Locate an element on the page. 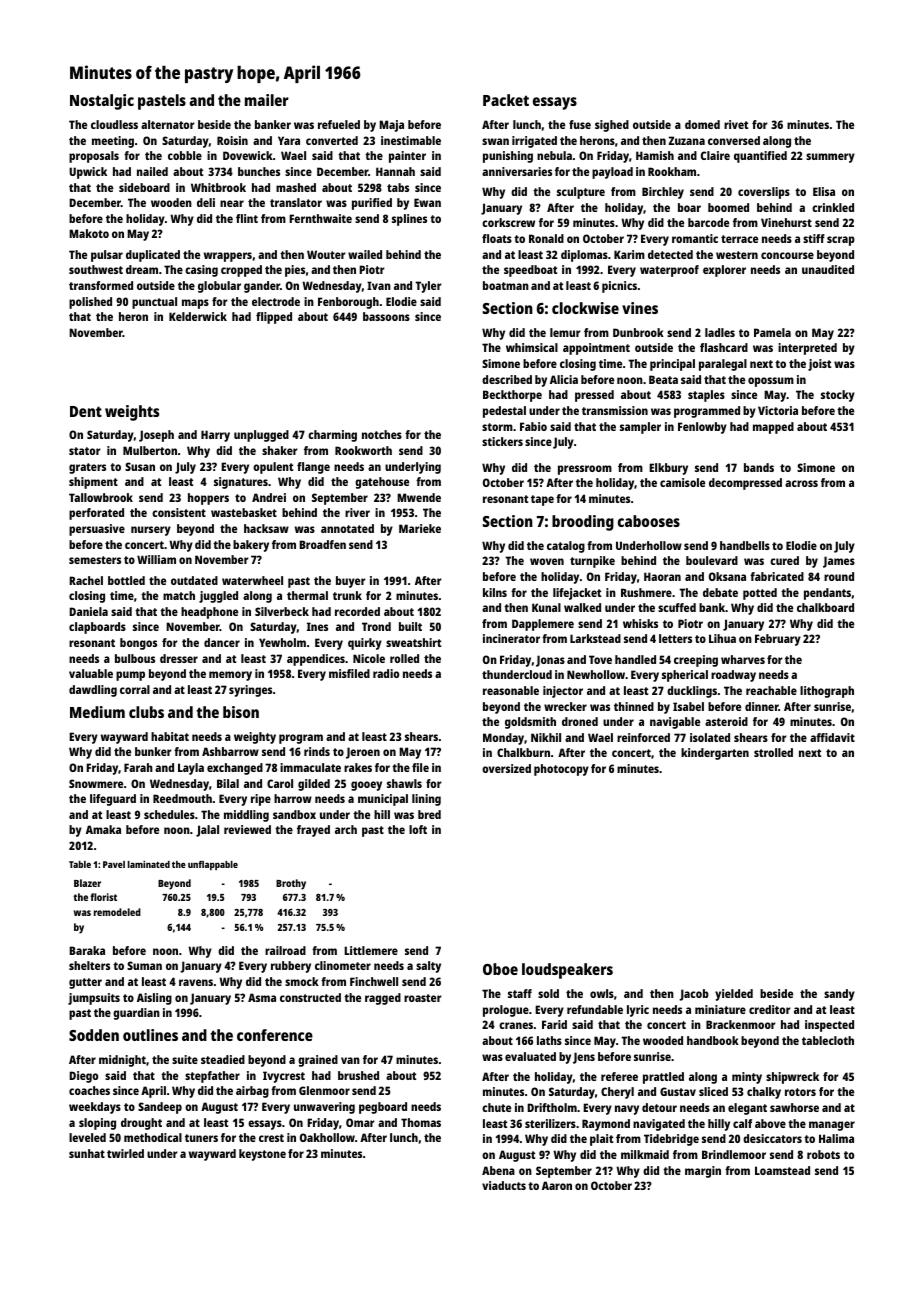 The height and width of the image is (1308, 924). Hamish is located at coordinates (655, 155).
